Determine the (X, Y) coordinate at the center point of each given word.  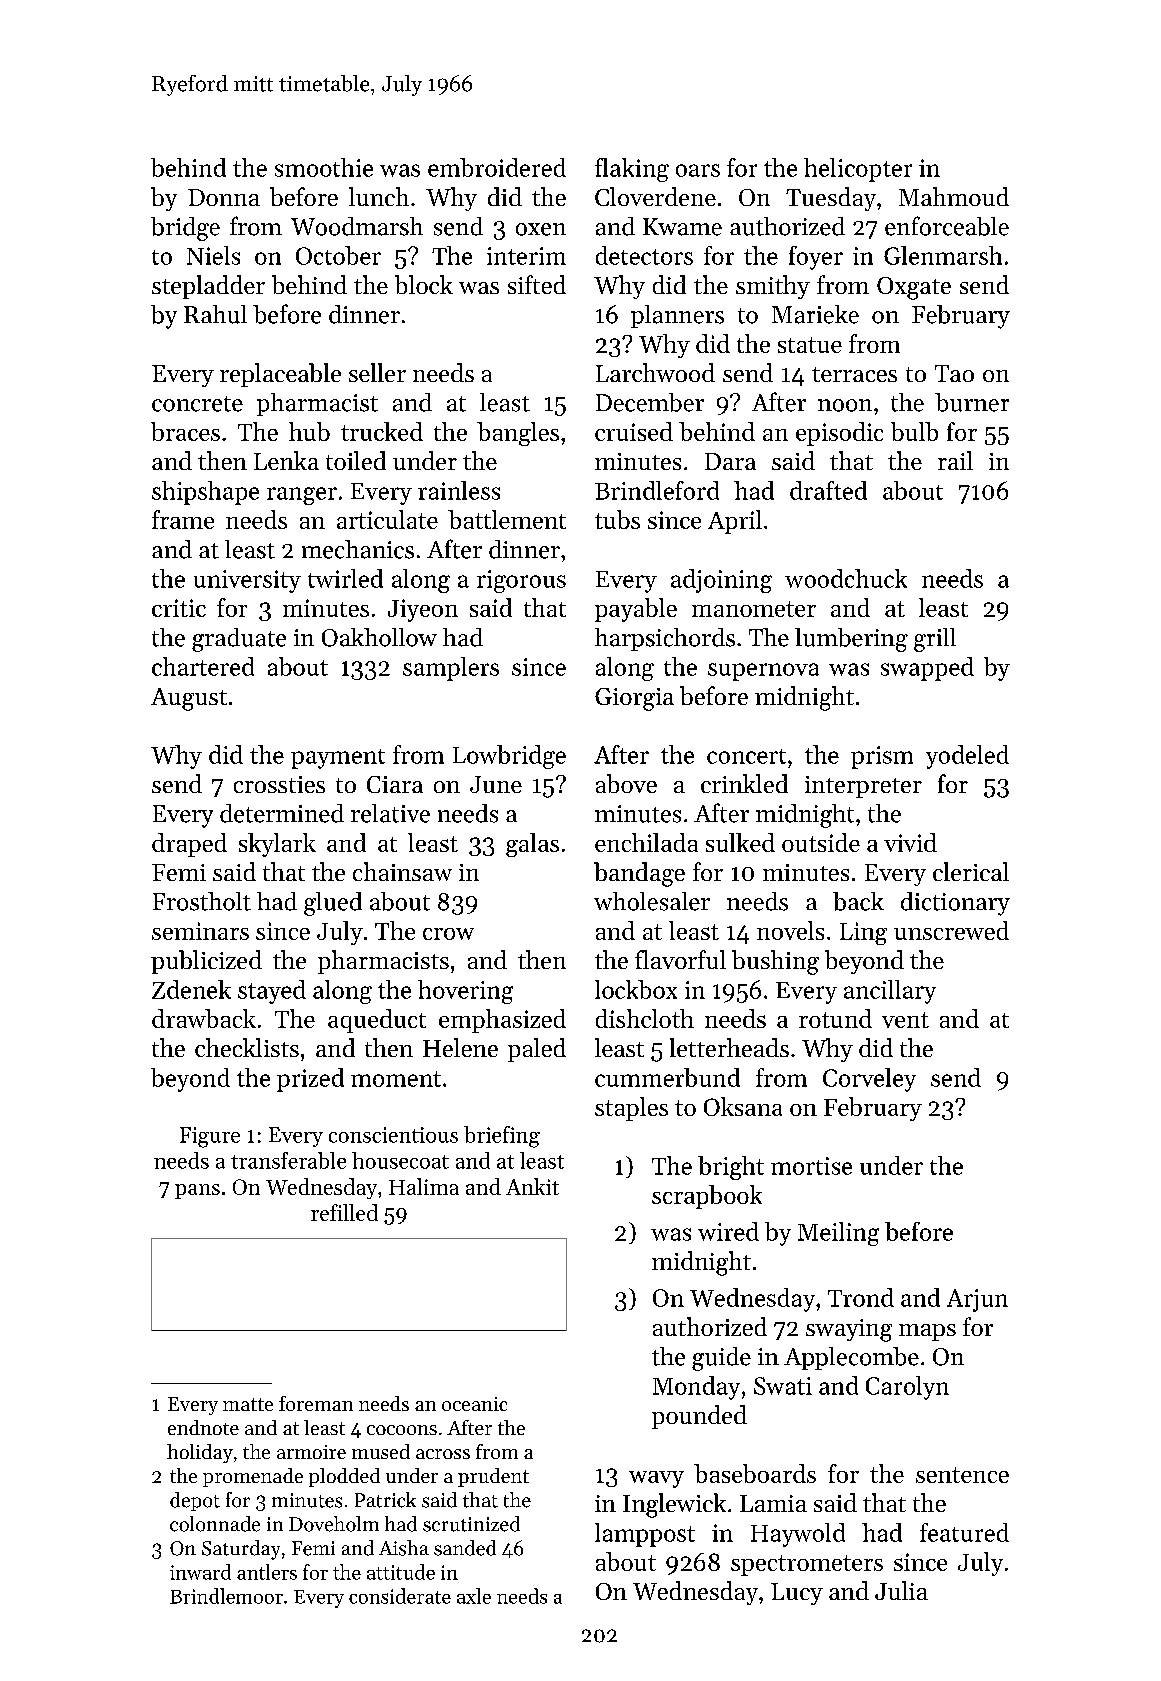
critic (179, 608)
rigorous (521, 581)
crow (448, 934)
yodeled (967, 757)
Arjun (977, 1300)
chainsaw (402, 871)
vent (905, 1020)
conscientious (393, 1135)
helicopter (858, 170)
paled (537, 1050)
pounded (699, 1417)
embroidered (497, 167)
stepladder (208, 287)
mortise (811, 1166)
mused (381, 1451)
